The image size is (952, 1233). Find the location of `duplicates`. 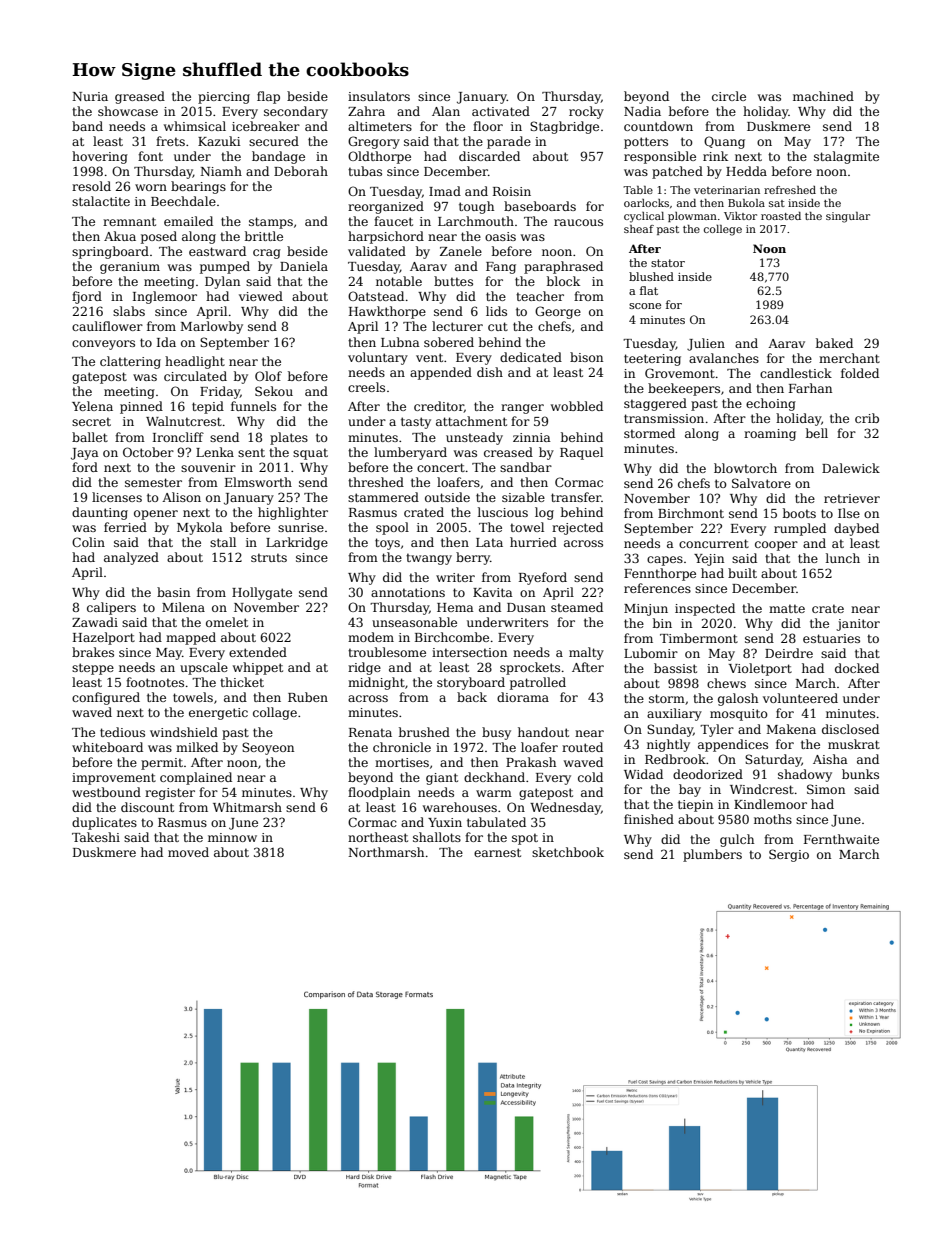

duplicates is located at coordinates (104, 823).
